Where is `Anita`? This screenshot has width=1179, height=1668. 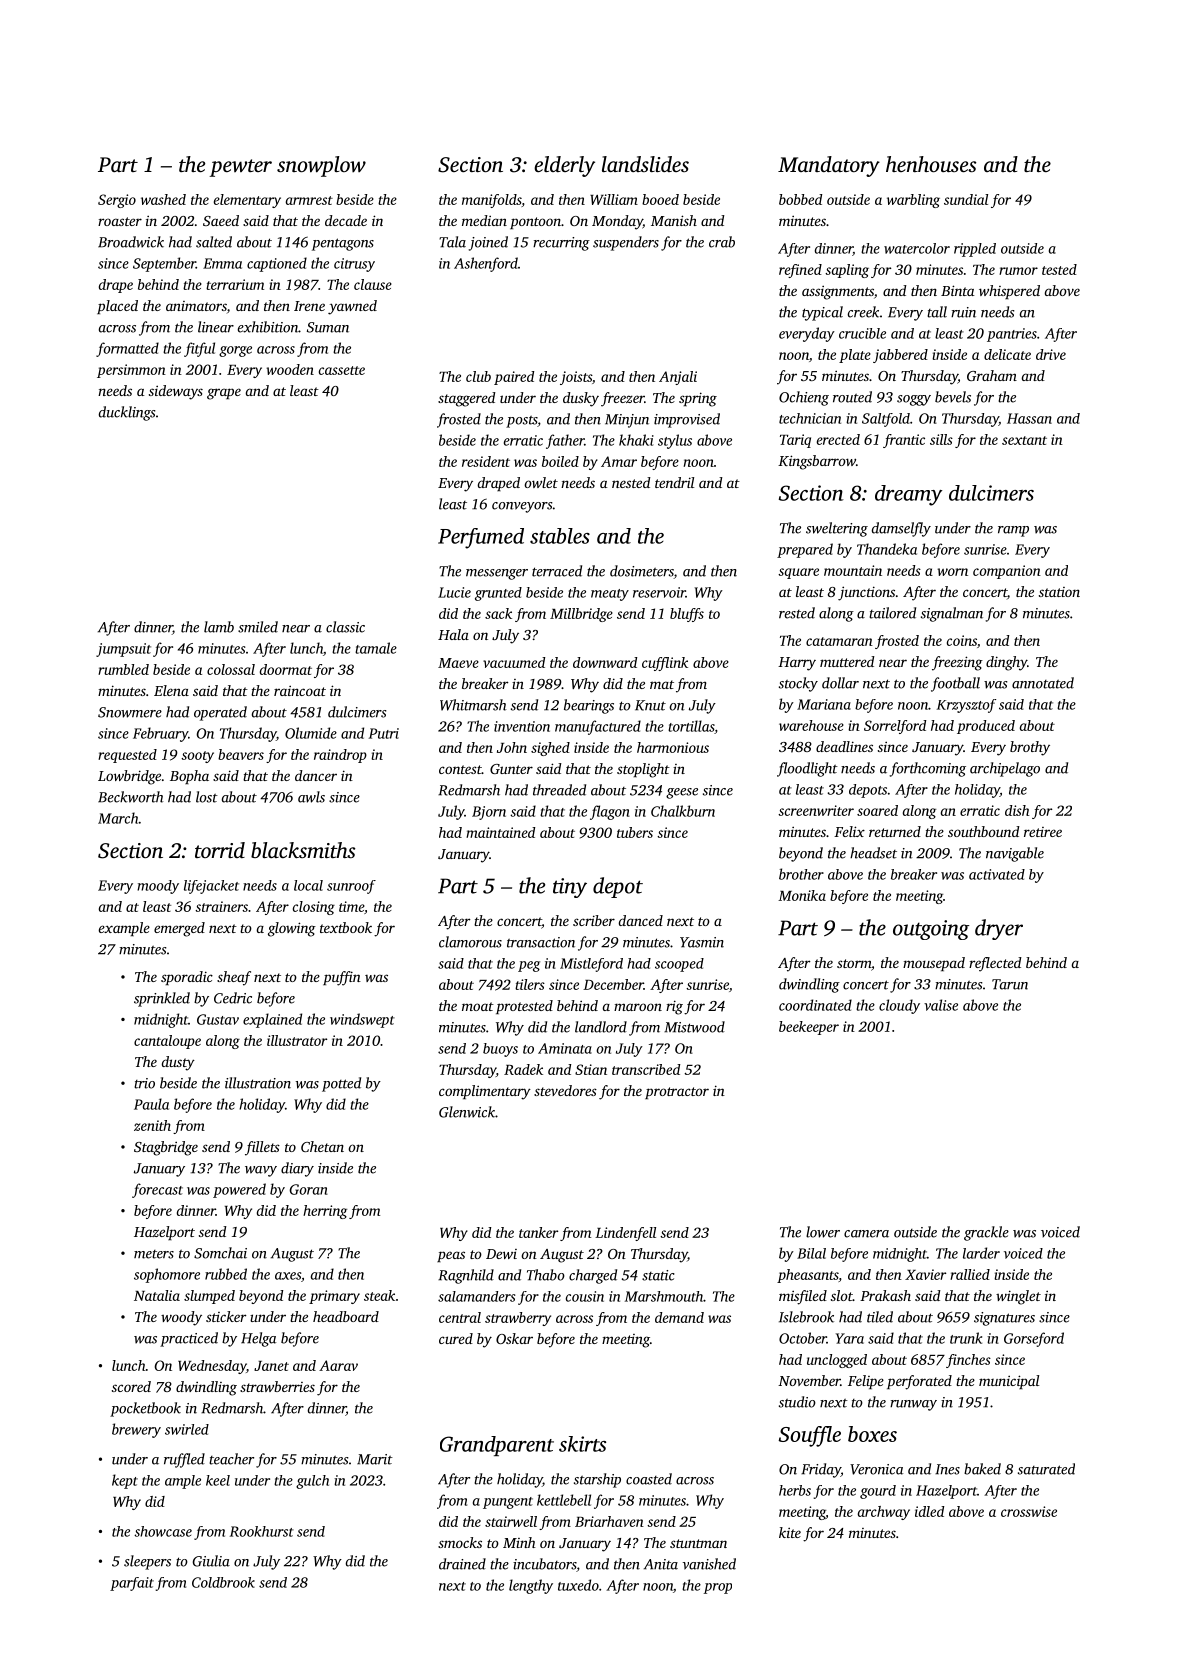 Anita is located at coordinates (661, 1564).
